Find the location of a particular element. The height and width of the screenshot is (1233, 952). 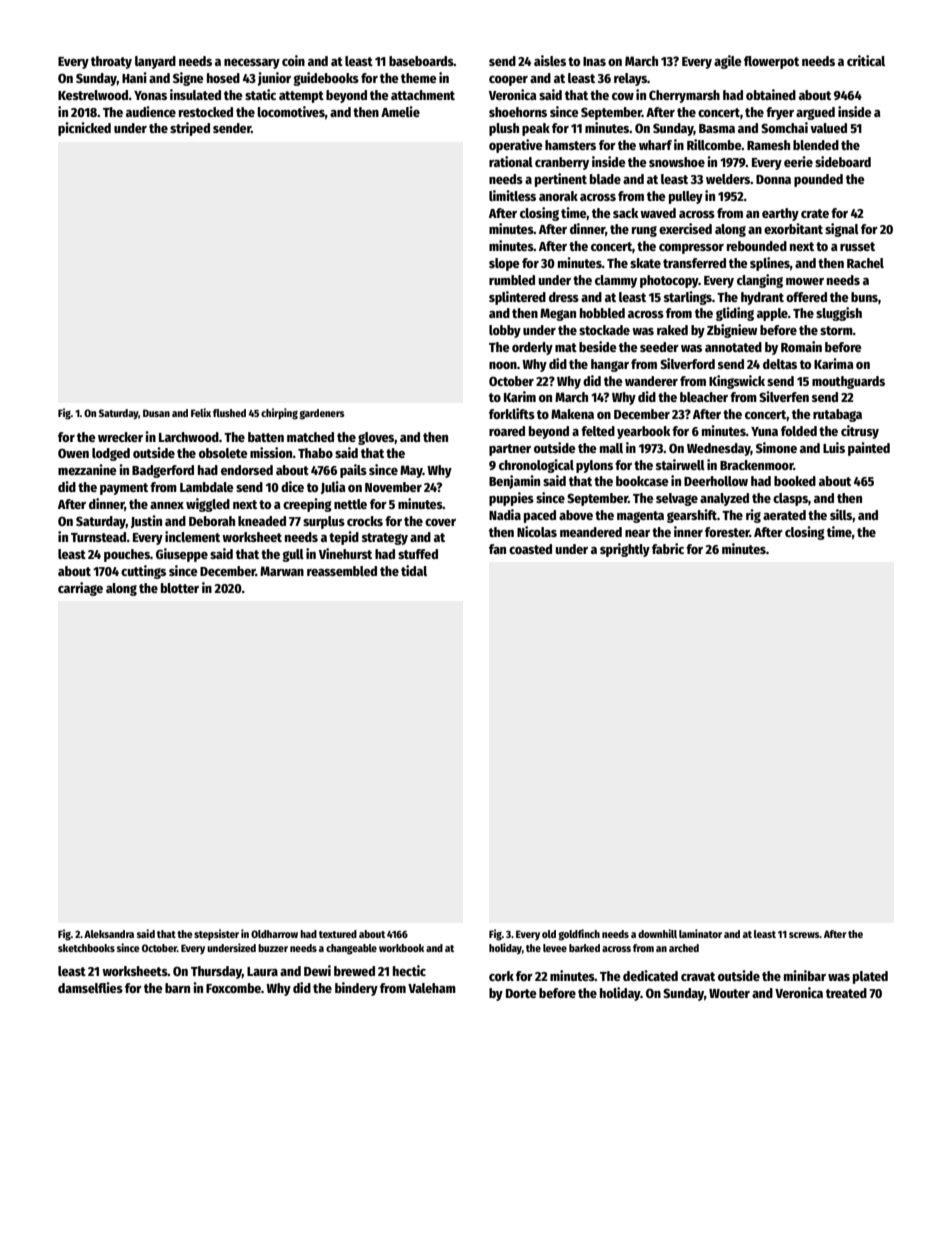

above is located at coordinates (576, 515).
